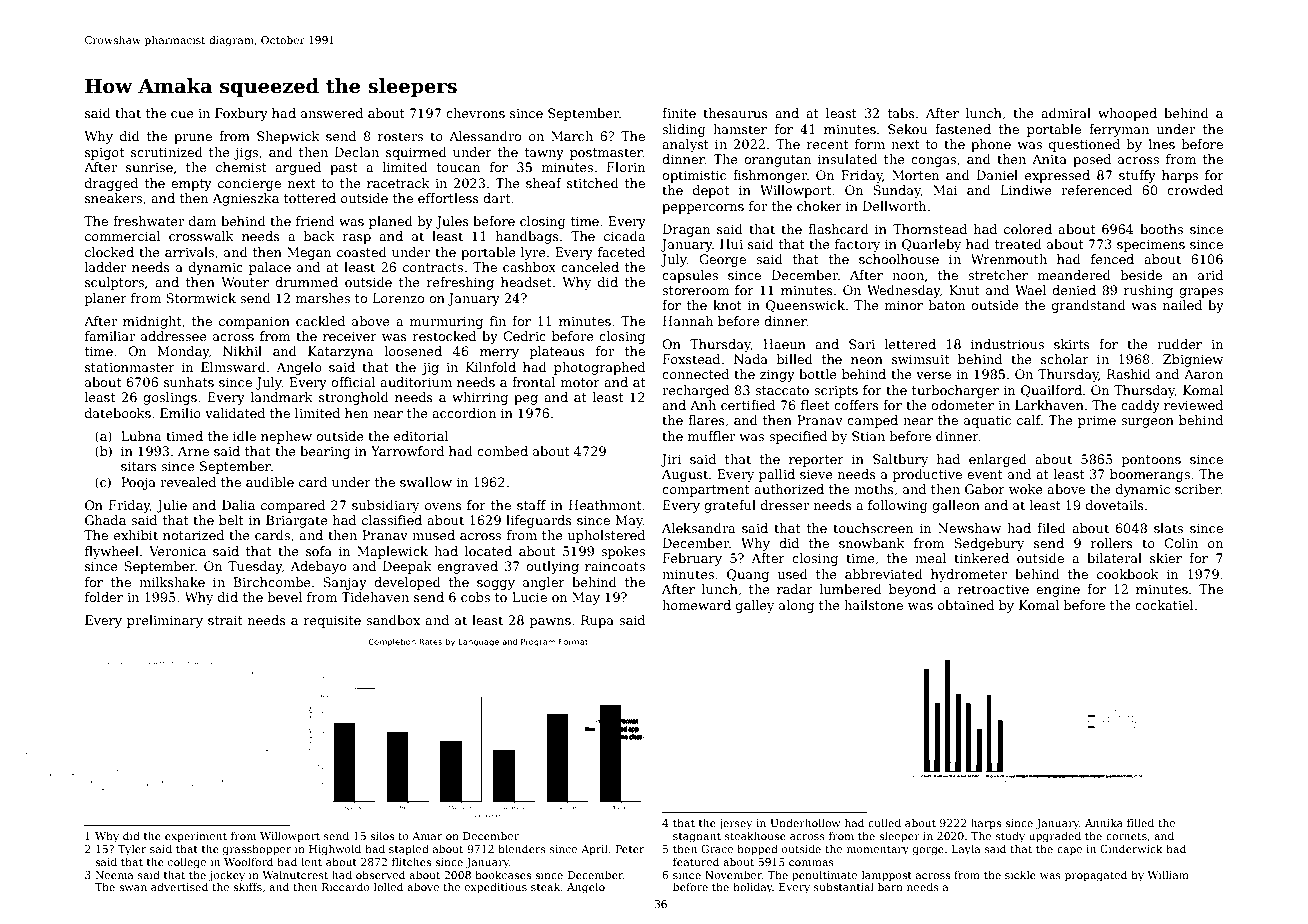 The width and height of the screenshot is (1308, 924). I want to click on admiral, so click(1066, 113).
